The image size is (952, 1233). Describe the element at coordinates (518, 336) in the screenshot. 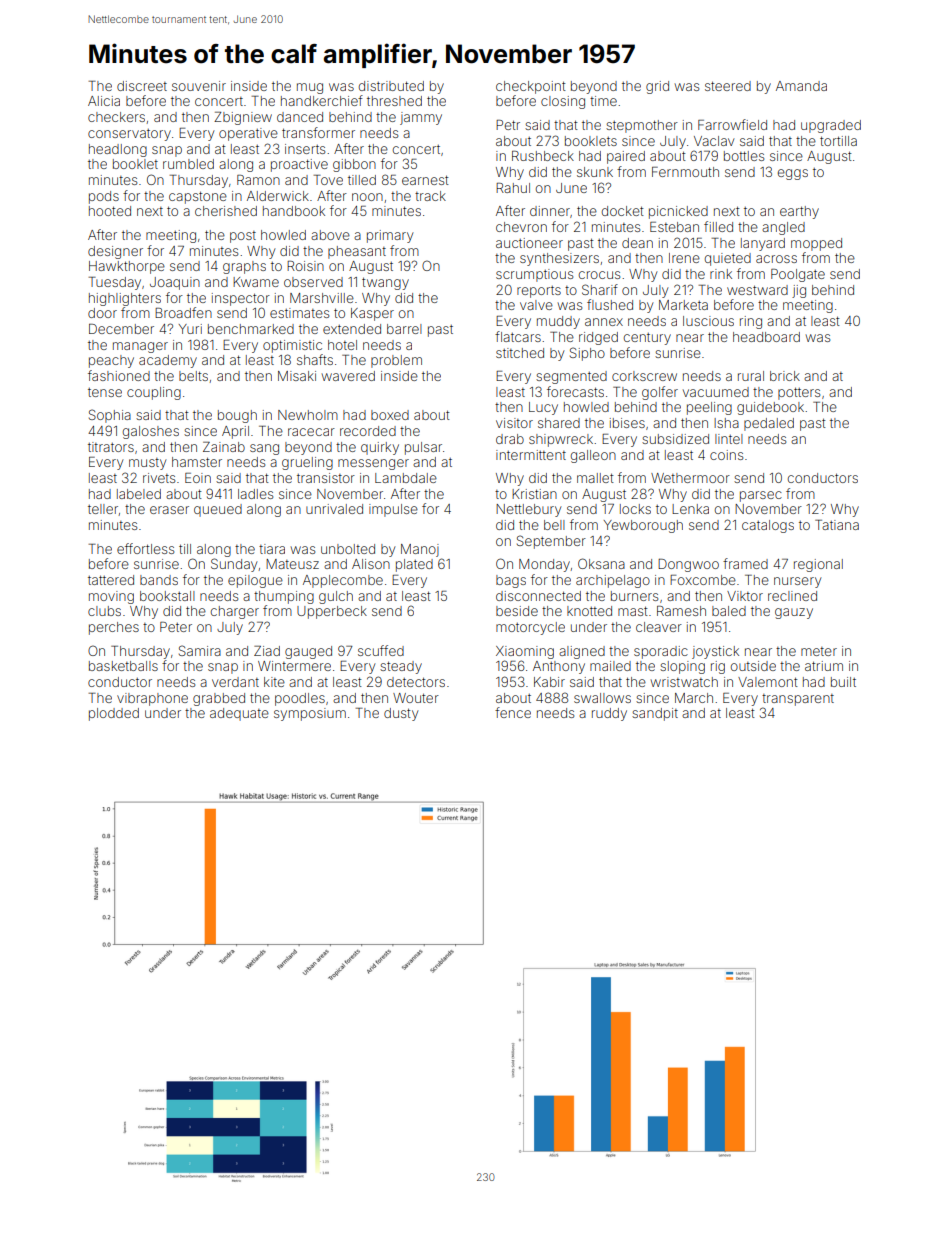

I see `flatcars` at that location.
